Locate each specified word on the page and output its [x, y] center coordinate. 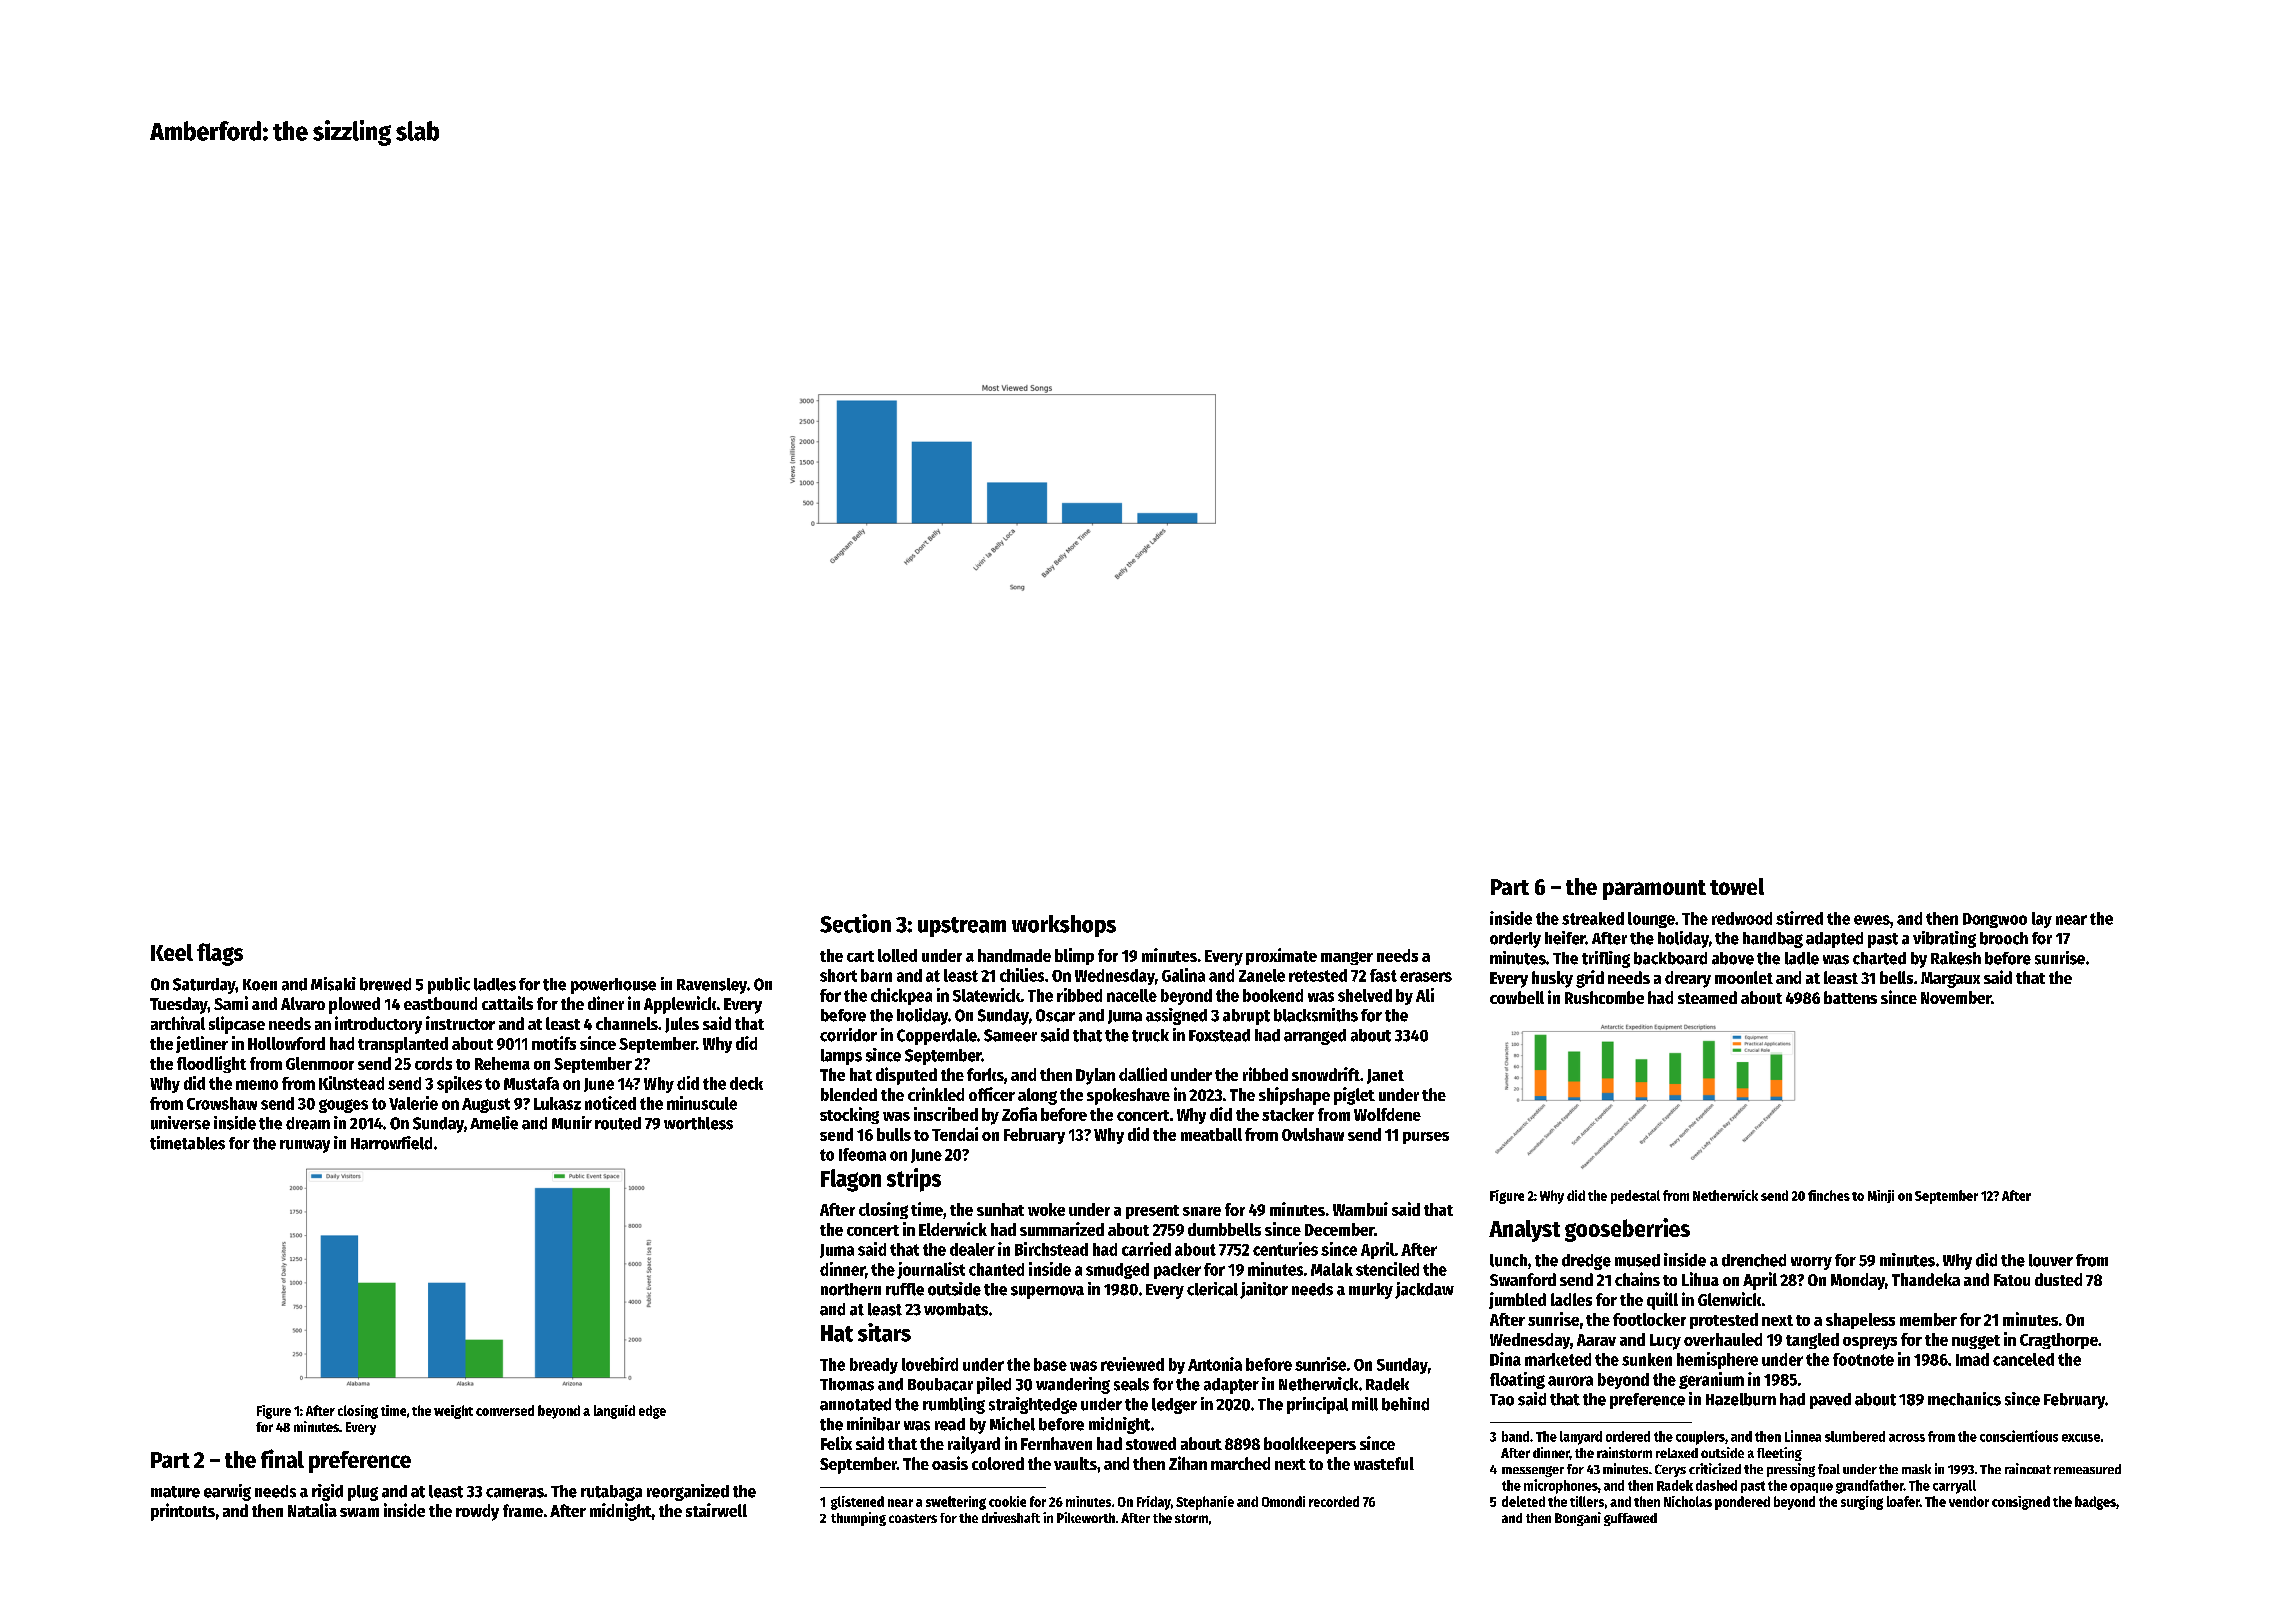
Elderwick [953, 1229]
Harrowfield [391, 1143]
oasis [950, 1463]
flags [220, 954]
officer [992, 1094]
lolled [897, 955]
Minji [1881, 1196]
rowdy [477, 1512]
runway [305, 1146]
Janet [1385, 1076]
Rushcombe [1604, 997]
